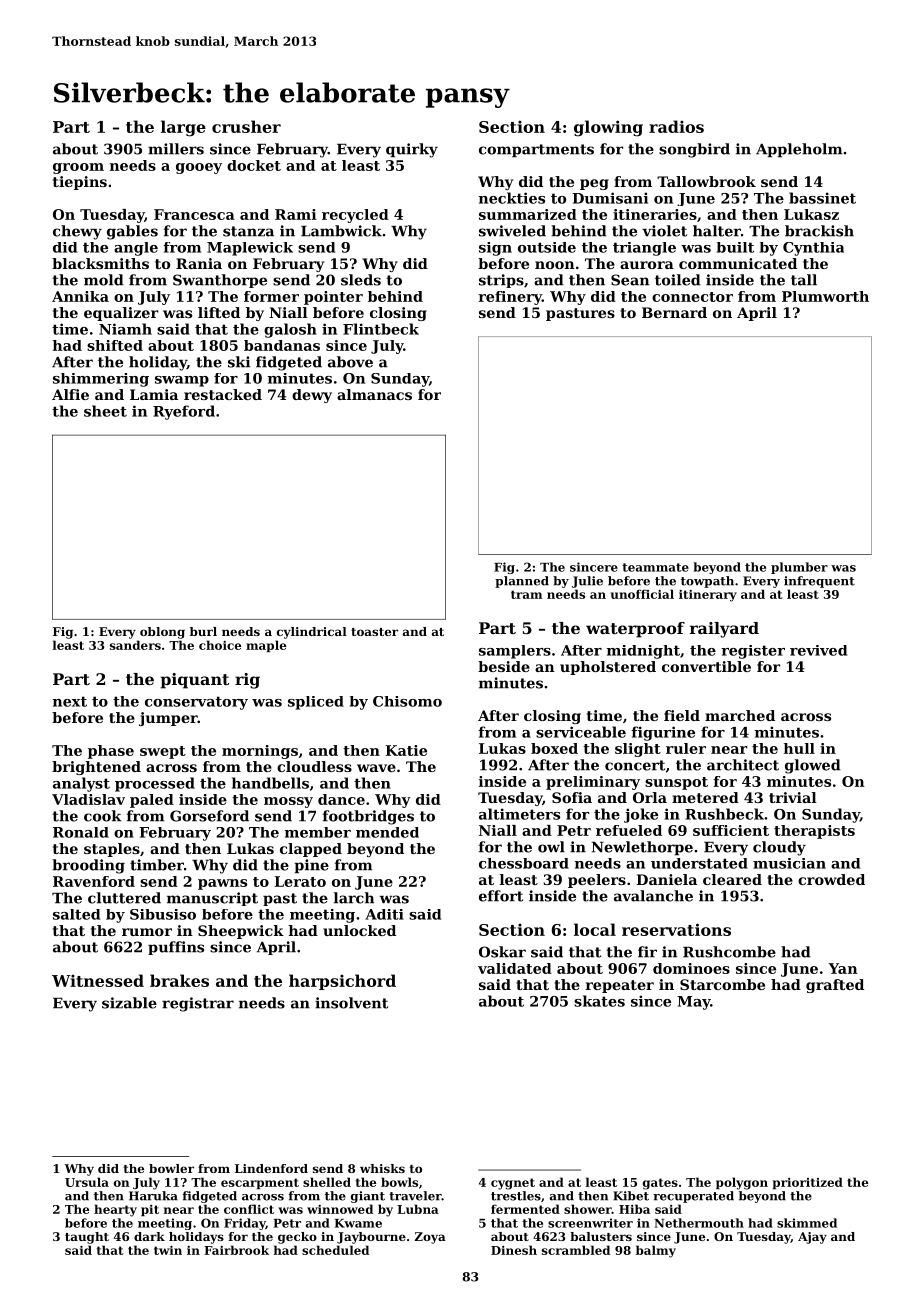 Image resolution: width=924 pixels, height=1308 pixels. Describe the element at coordinates (676, 126) in the screenshot. I see `radios` at that location.
